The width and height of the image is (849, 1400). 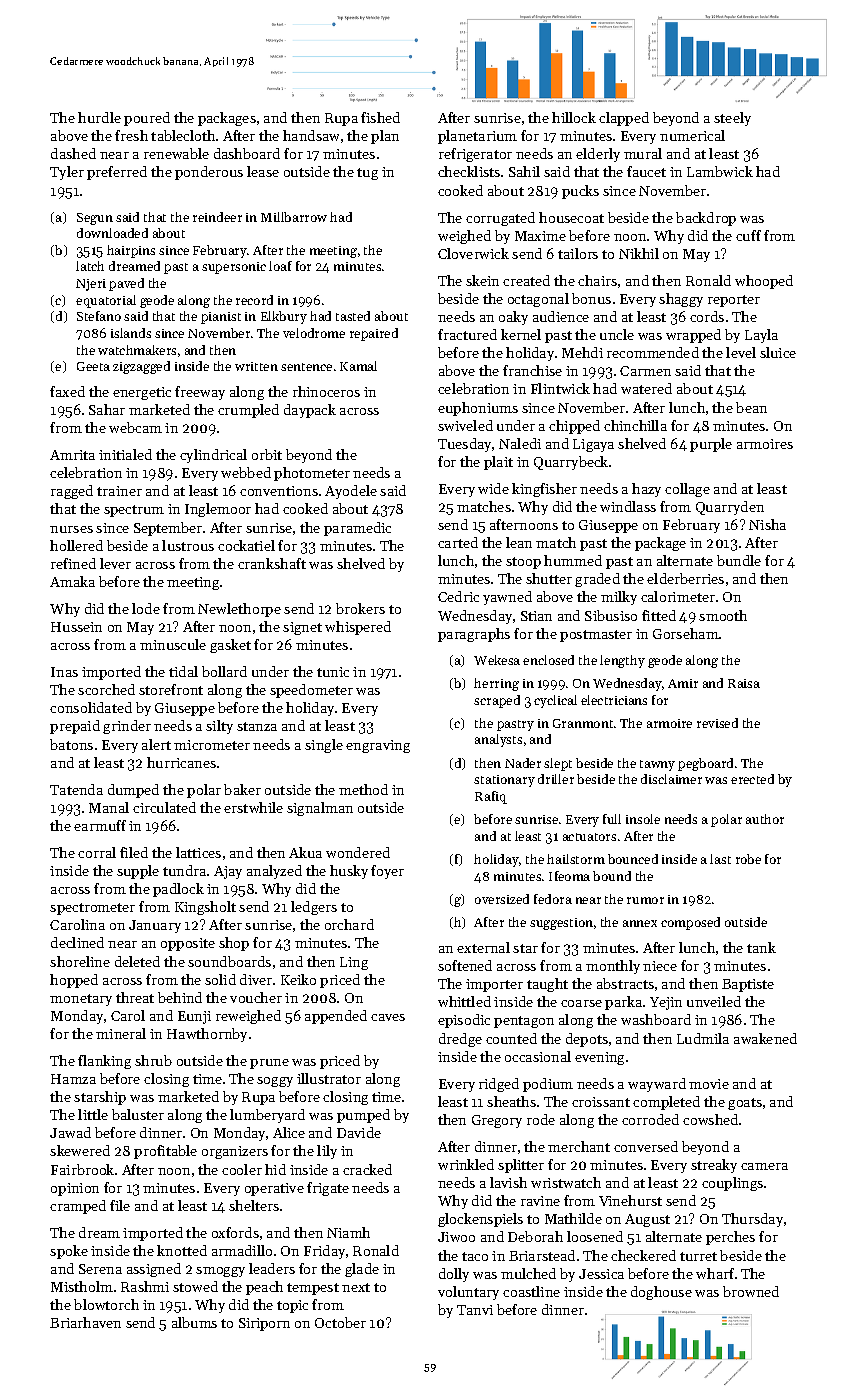 I want to click on next, so click(x=356, y=1287).
